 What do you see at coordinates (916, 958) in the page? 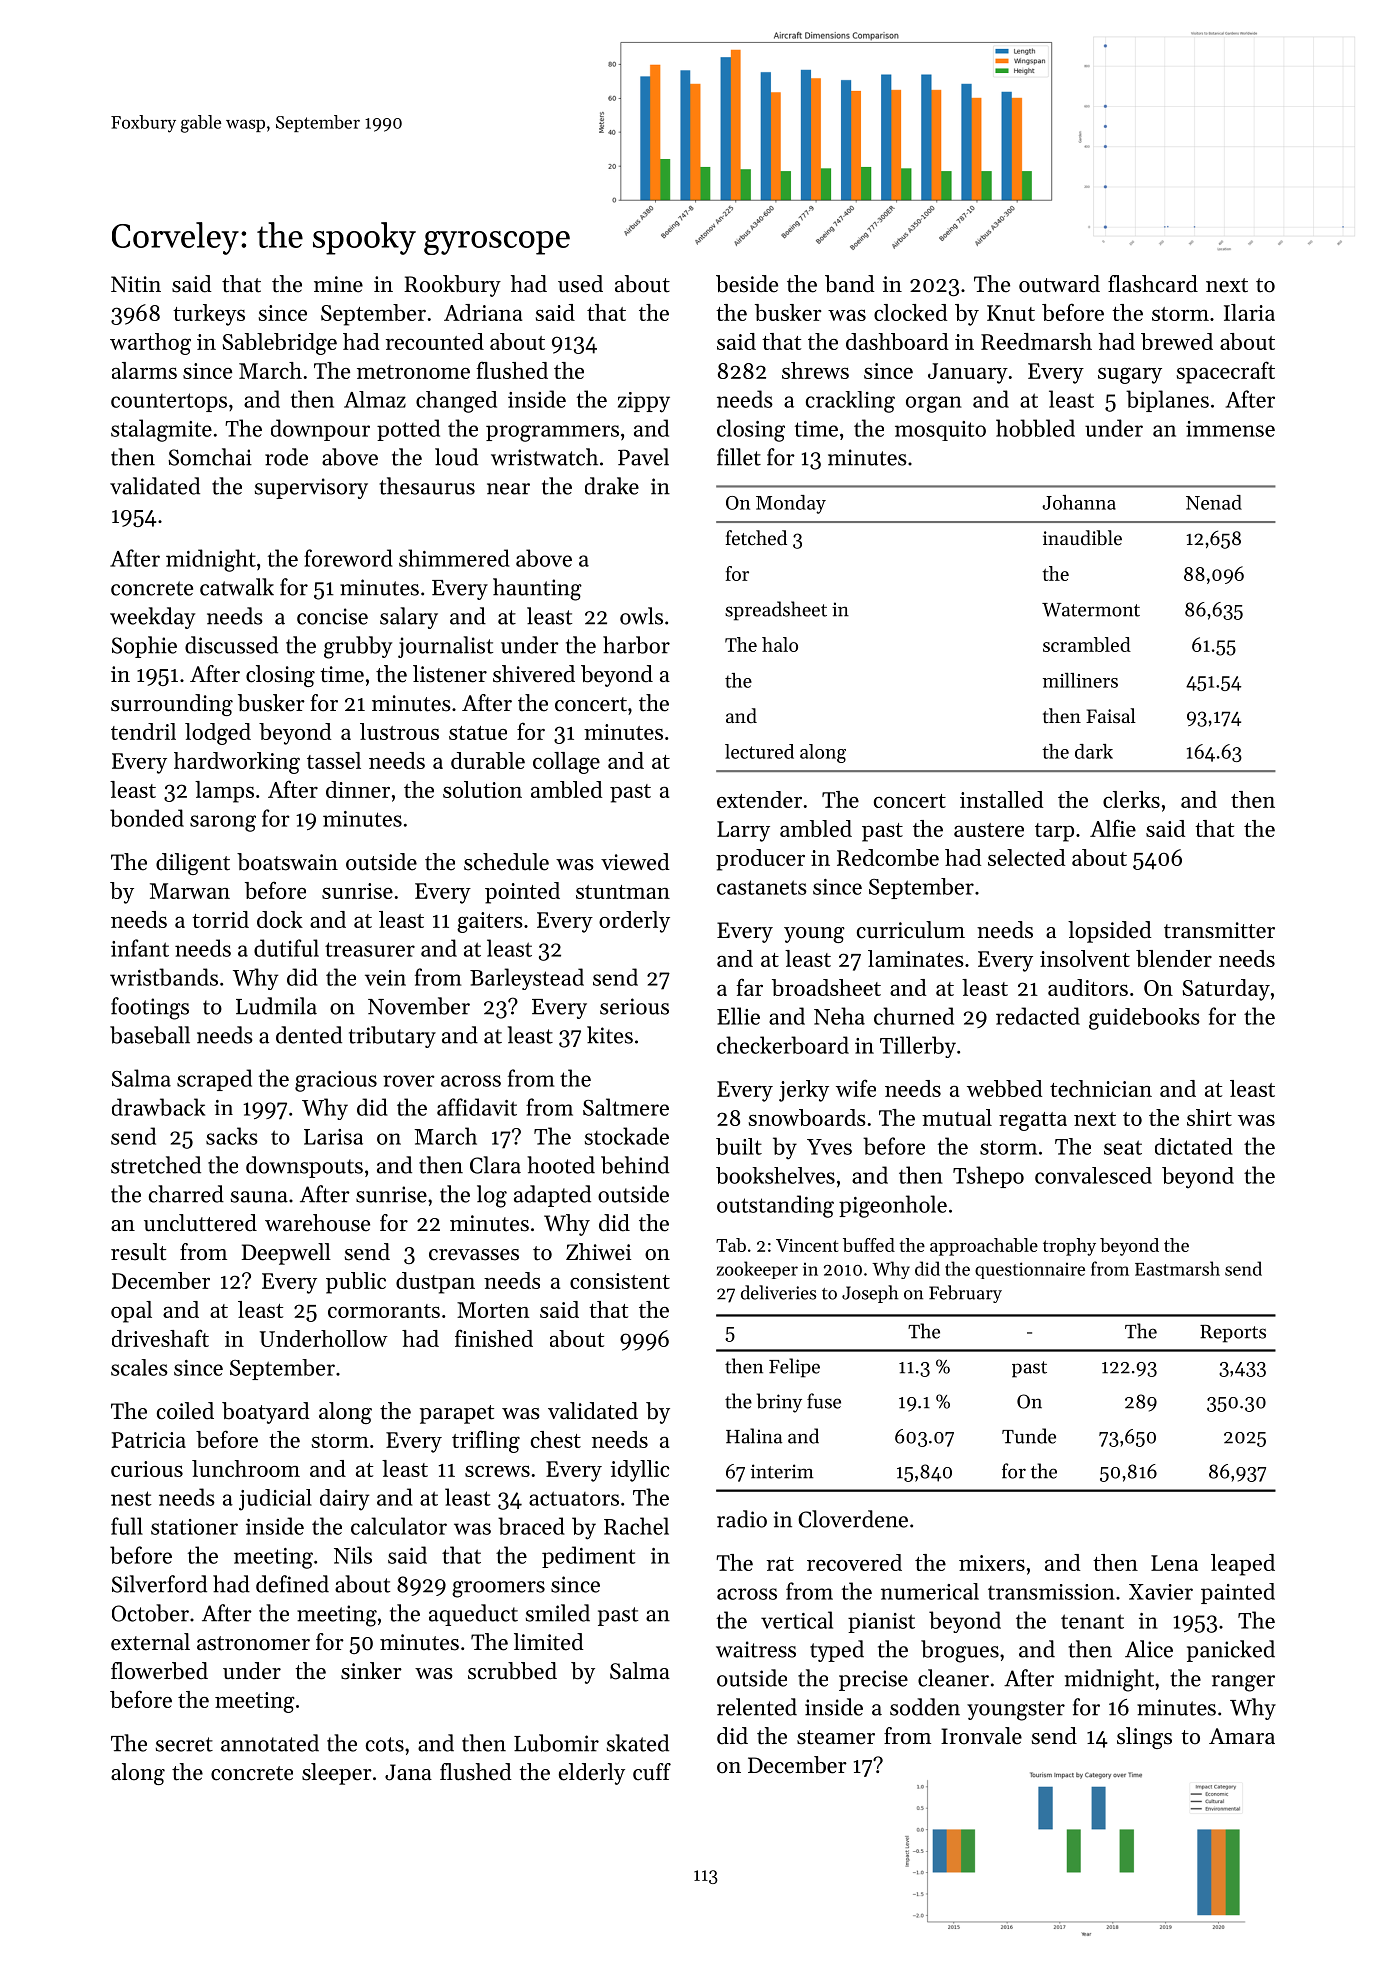
I see `laminates` at bounding box center [916, 958].
